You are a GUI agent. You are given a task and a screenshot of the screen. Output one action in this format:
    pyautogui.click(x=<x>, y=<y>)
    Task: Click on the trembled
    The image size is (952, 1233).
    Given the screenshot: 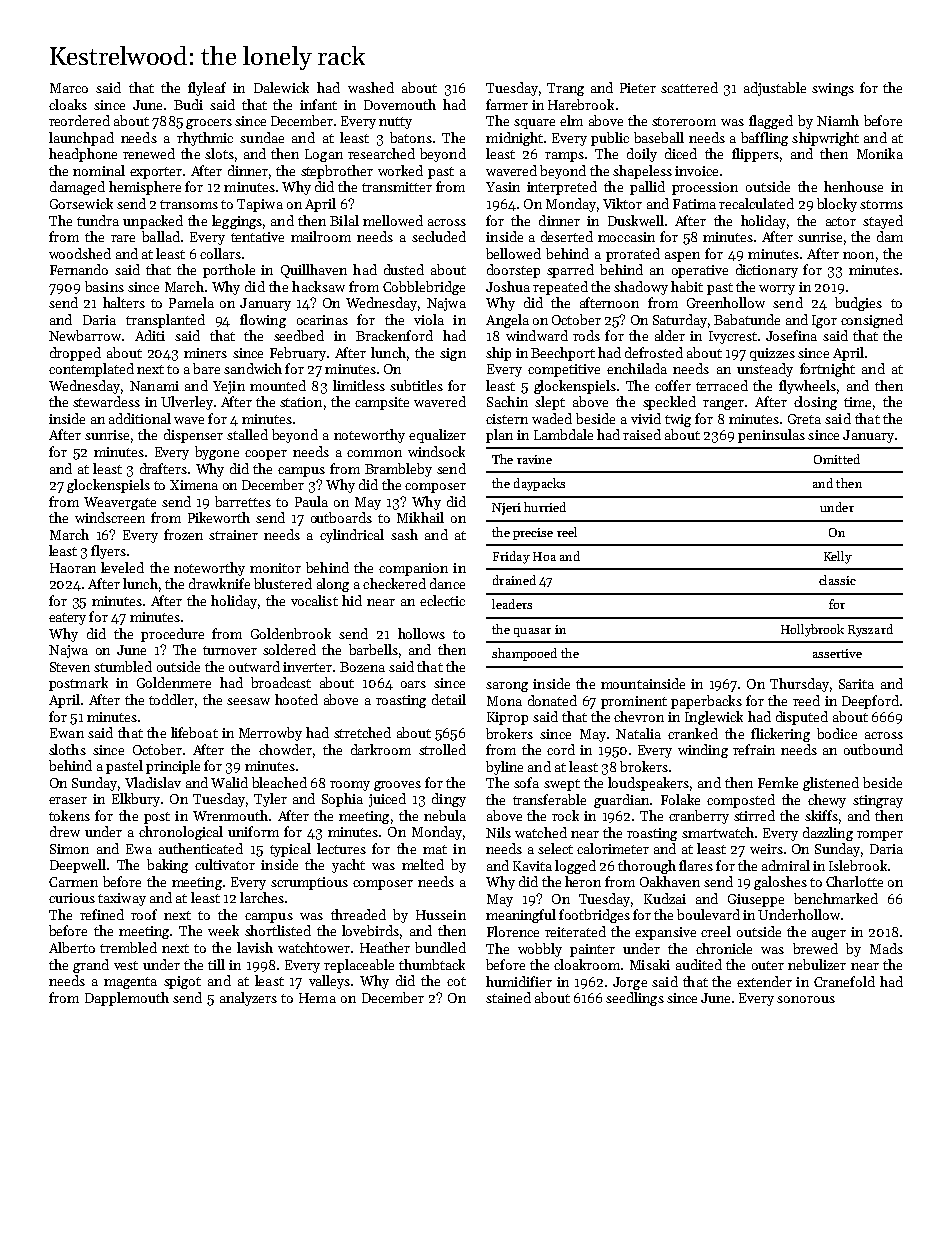 What is the action you would take?
    pyautogui.click(x=128, y=947)
